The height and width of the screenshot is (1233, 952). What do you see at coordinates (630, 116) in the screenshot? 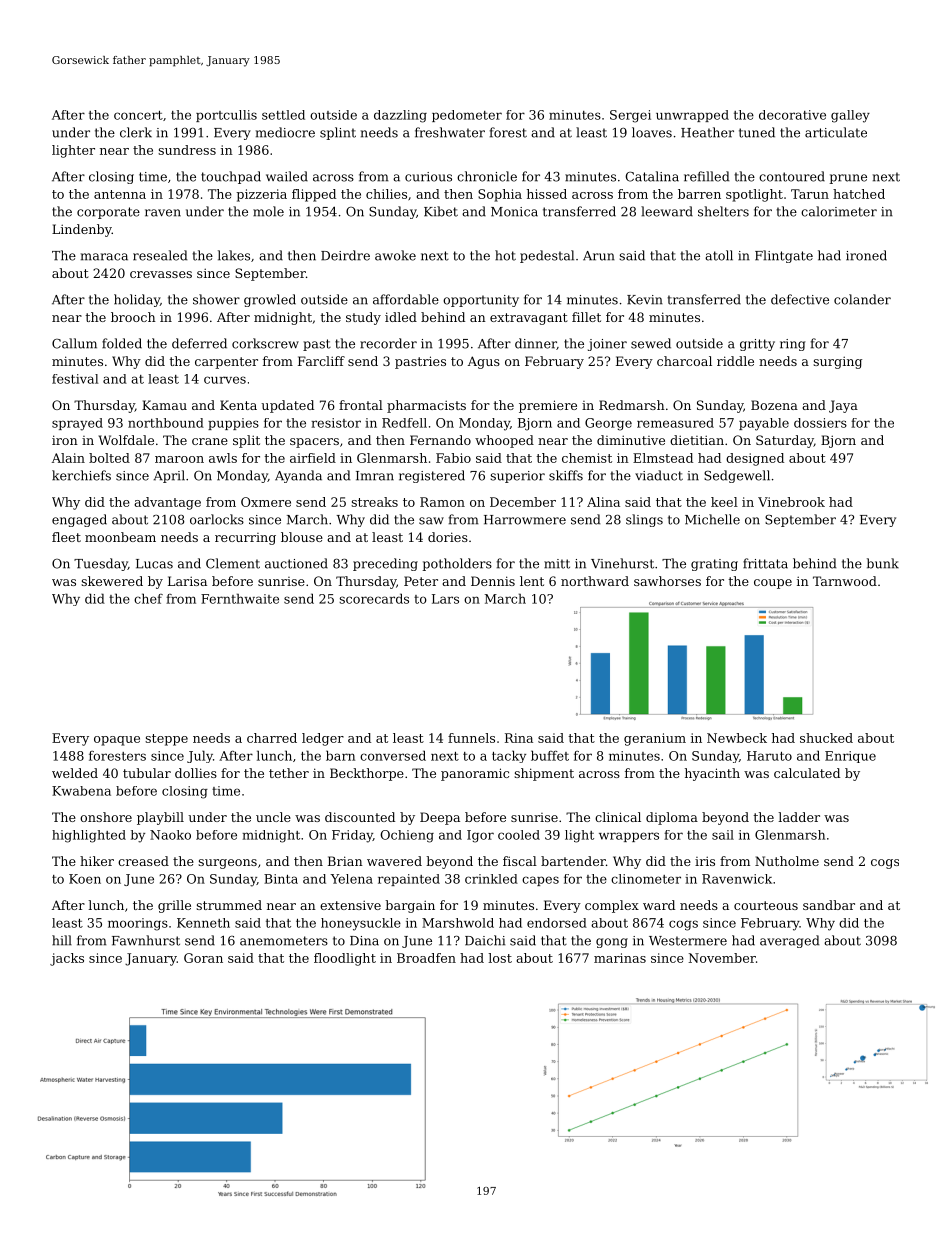
I see `Sergei` at bounding box center [630, 116].
